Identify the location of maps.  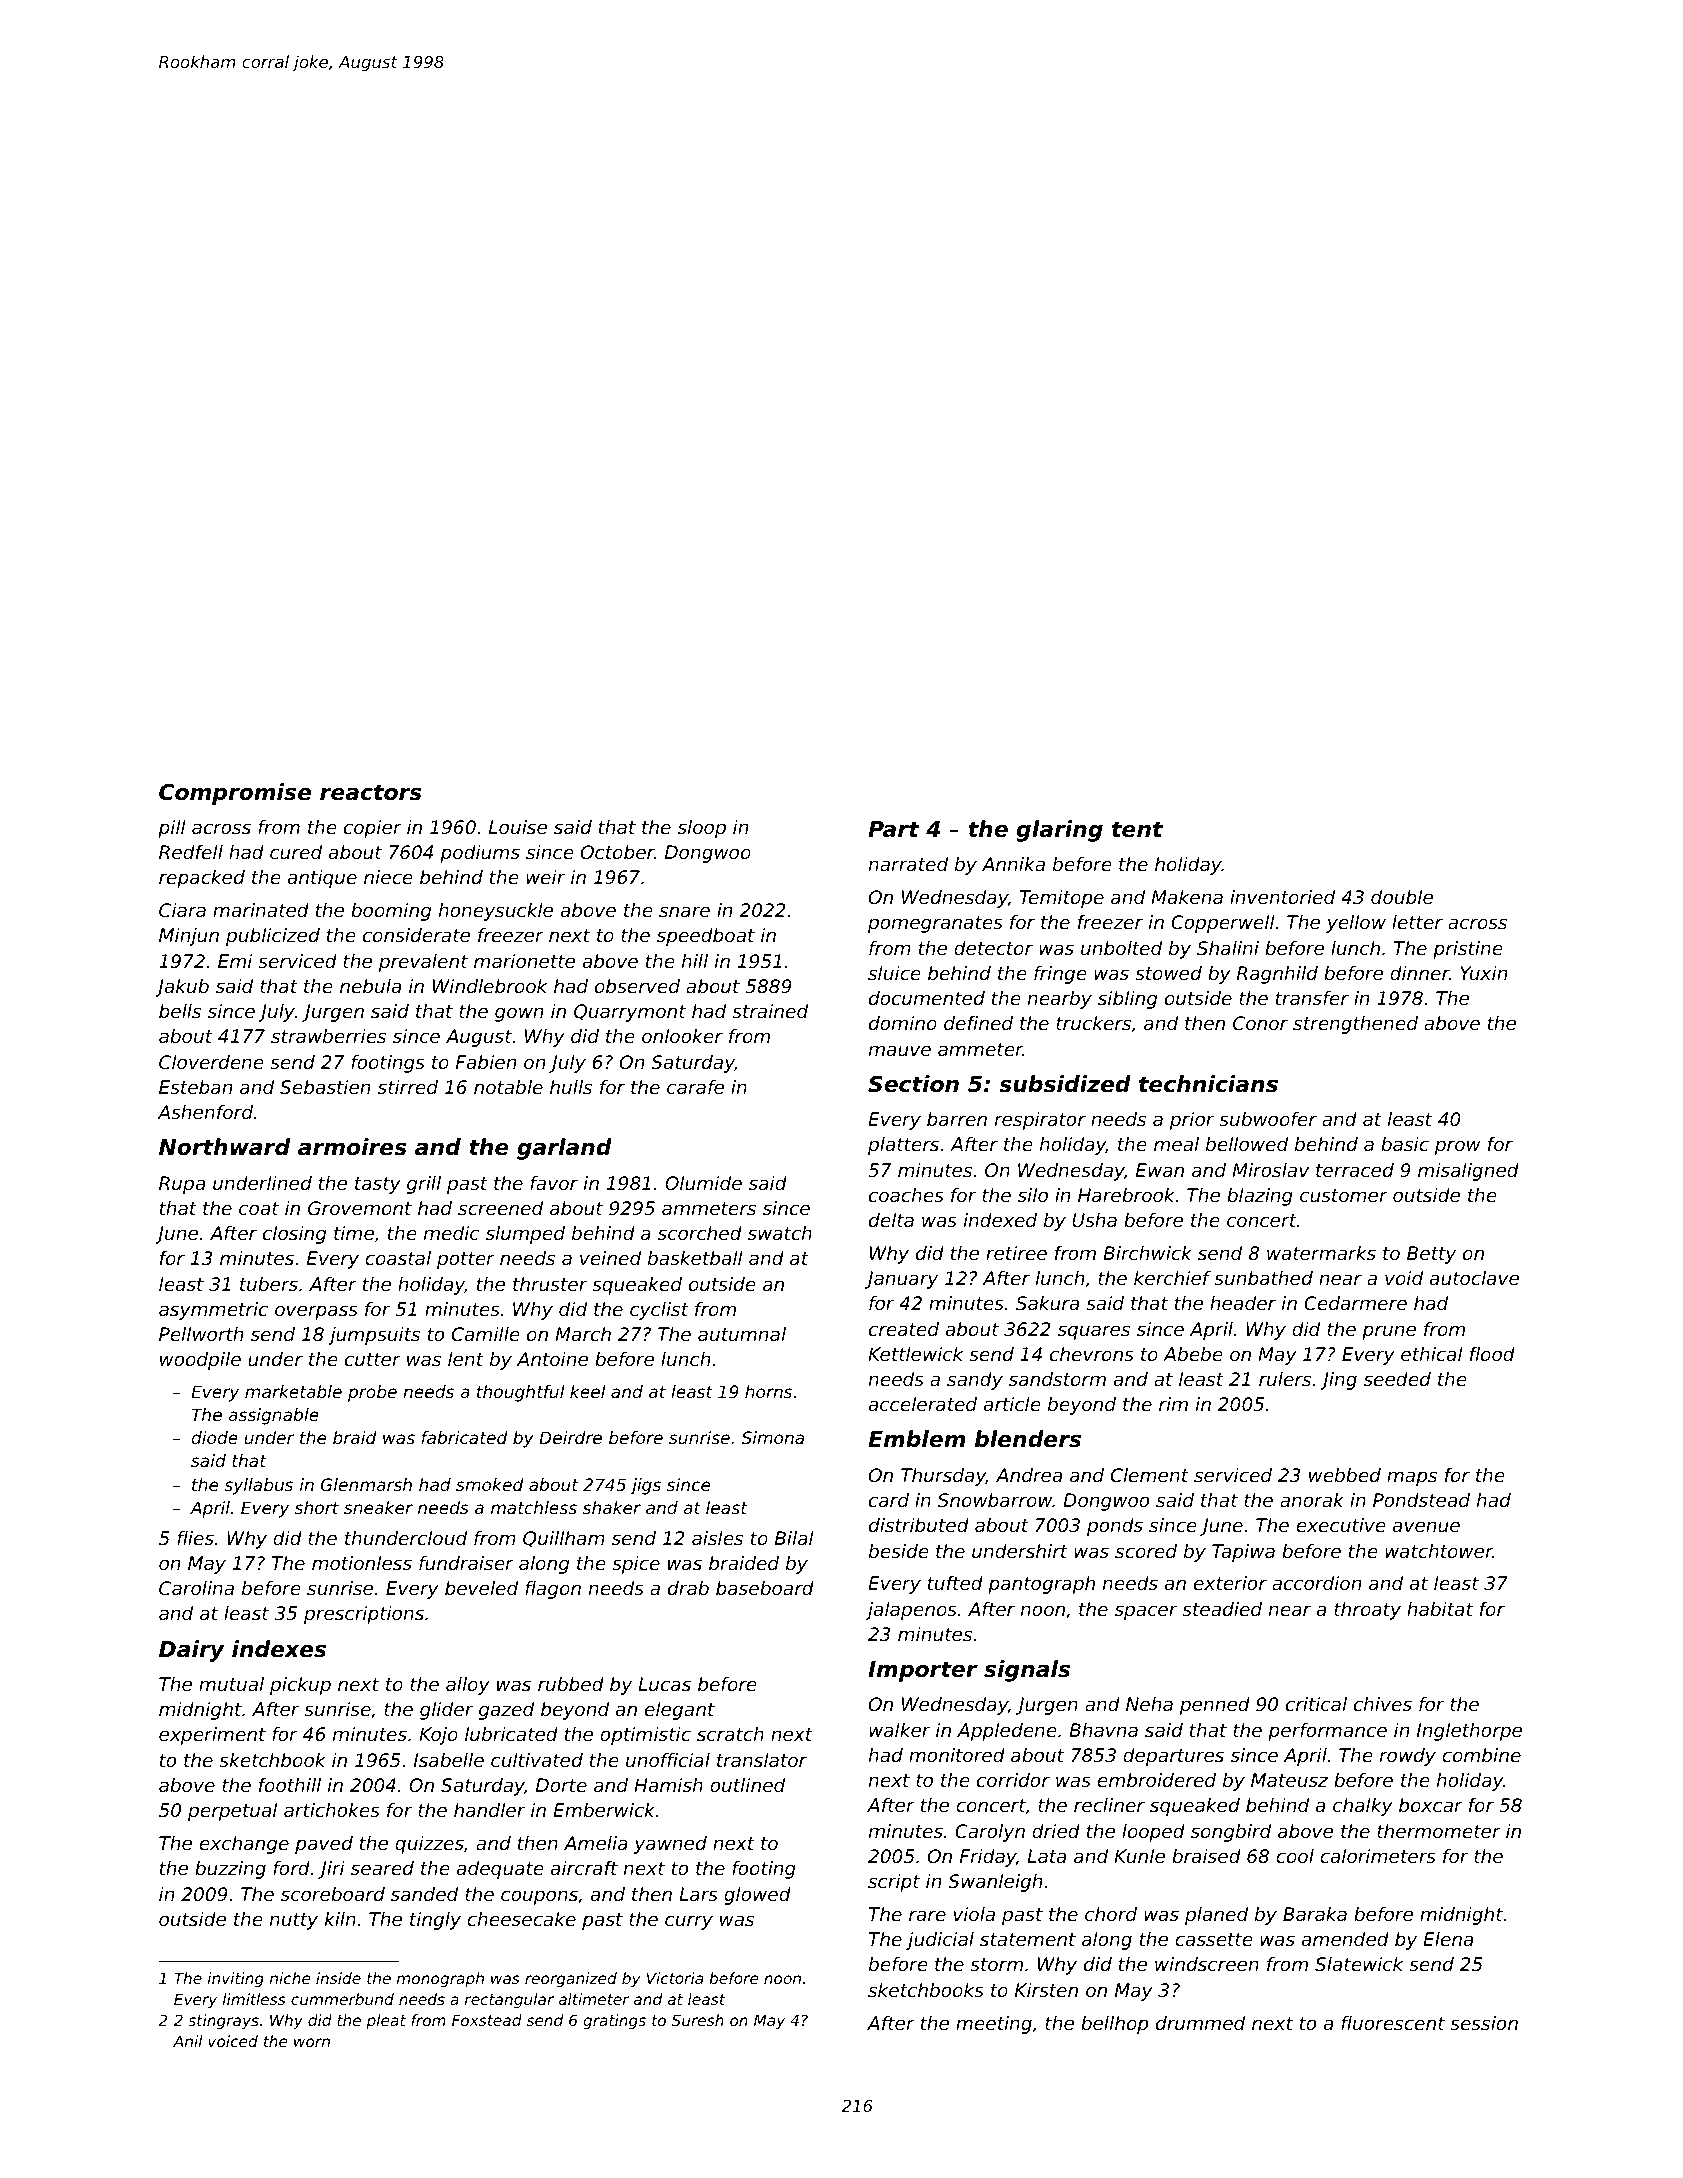
(1412, 1478).
